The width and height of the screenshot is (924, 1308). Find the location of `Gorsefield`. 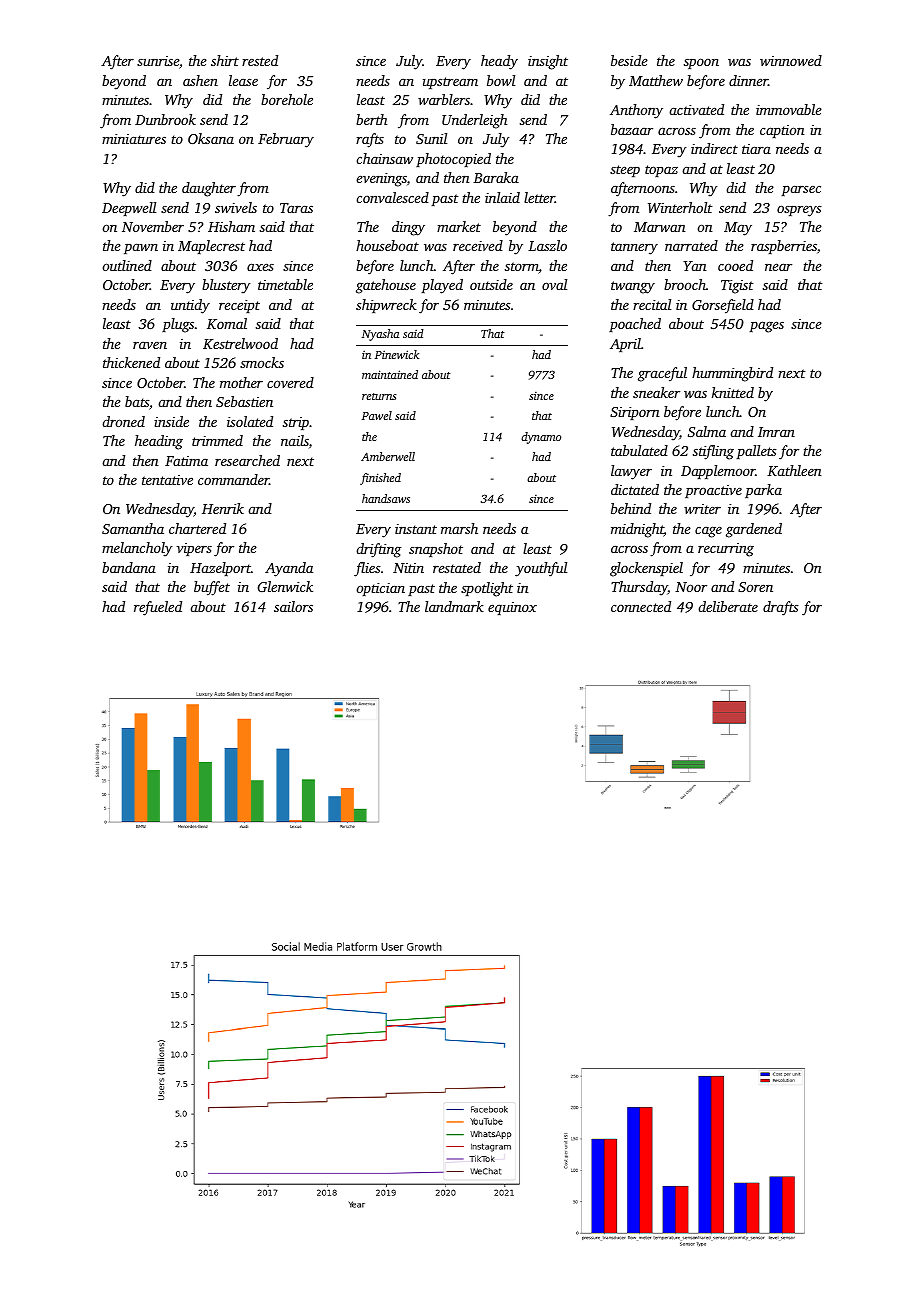

Gorsefield is located at coordinates (723, 306).
